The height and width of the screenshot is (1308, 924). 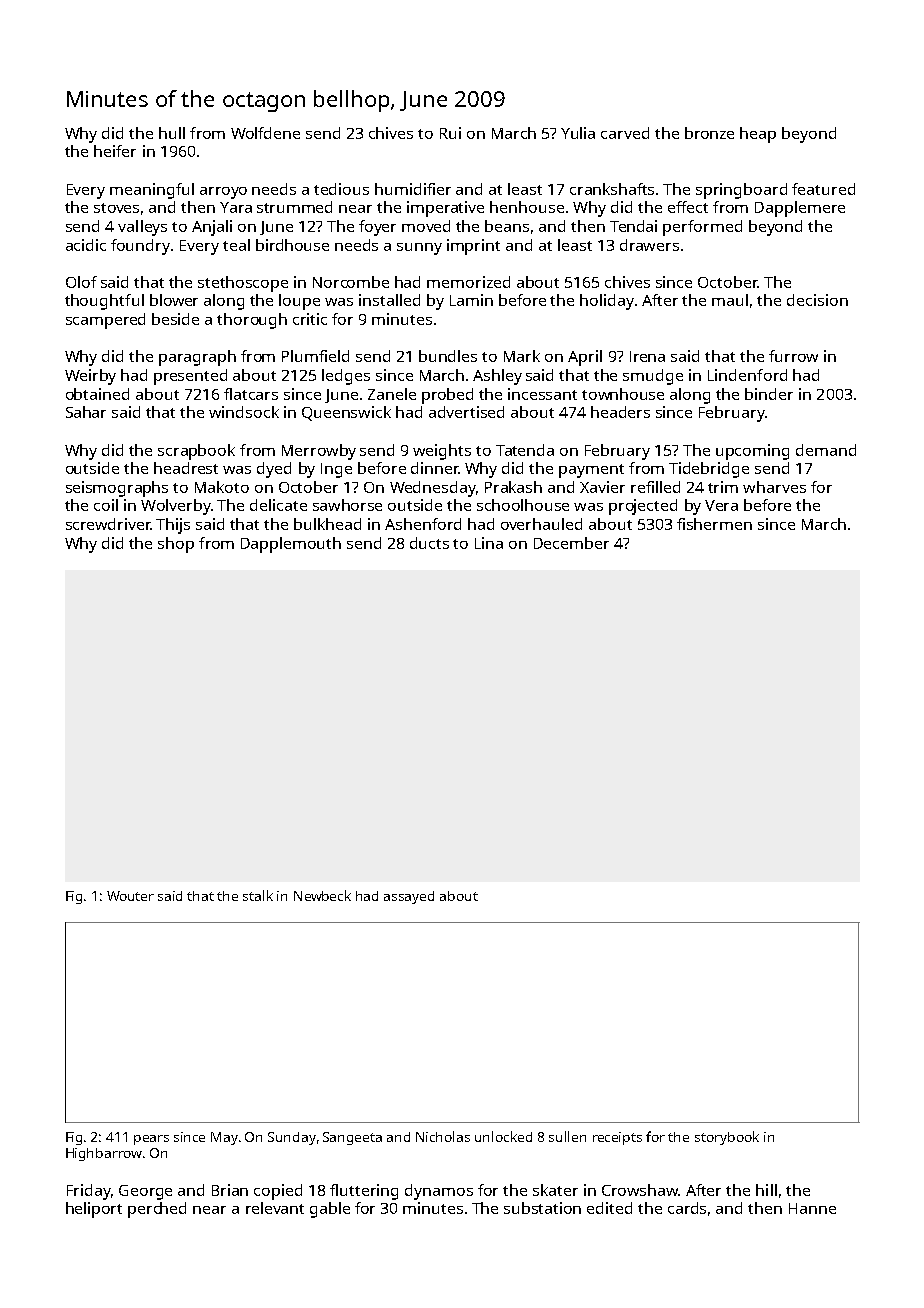 What do you see at coordinates (643, 507) in the screenshot?
I see `projected` at bounding box center [643, 507].
